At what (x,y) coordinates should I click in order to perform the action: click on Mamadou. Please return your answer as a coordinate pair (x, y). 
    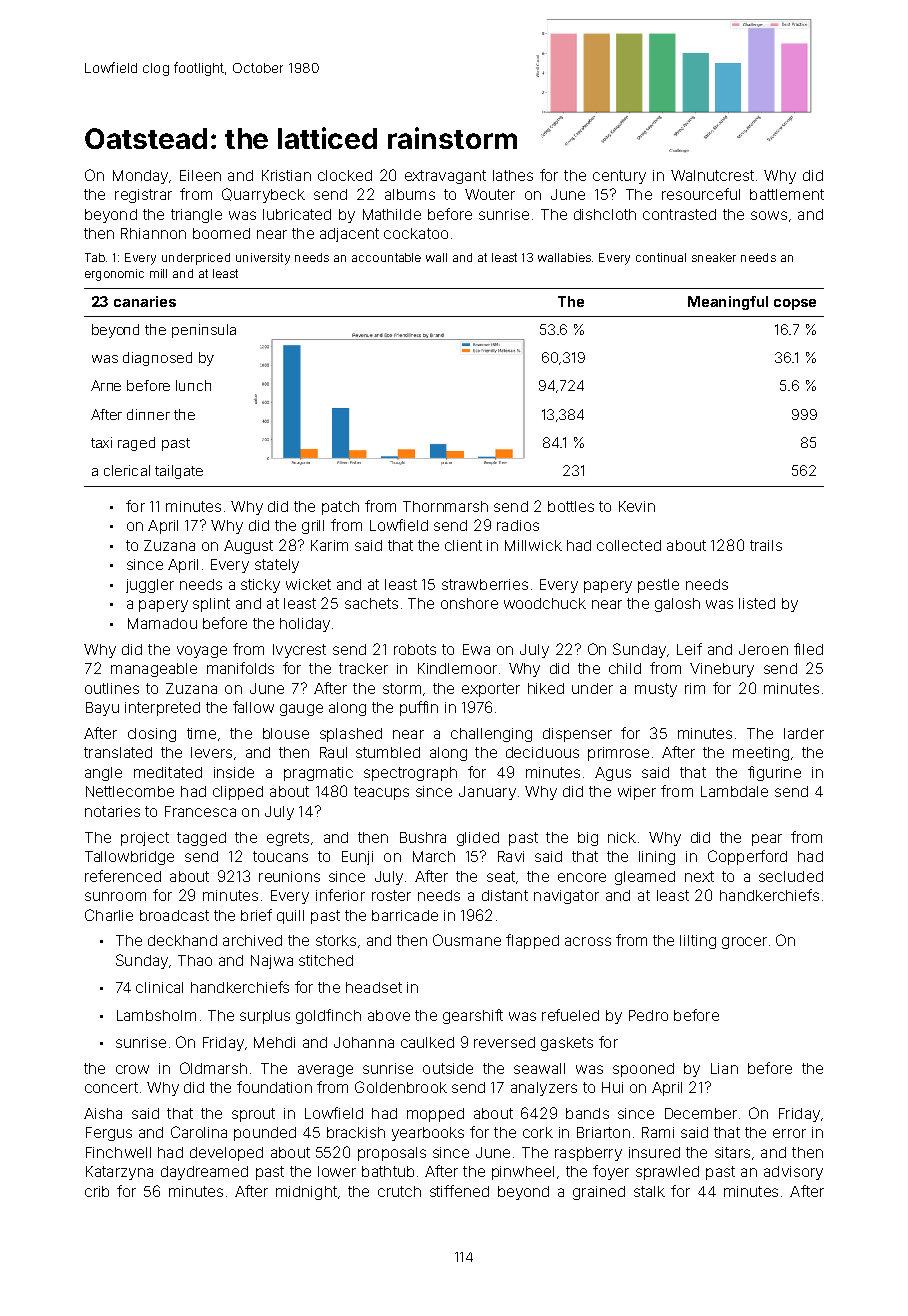
    Looking at the image, I should click on (162, 623).
